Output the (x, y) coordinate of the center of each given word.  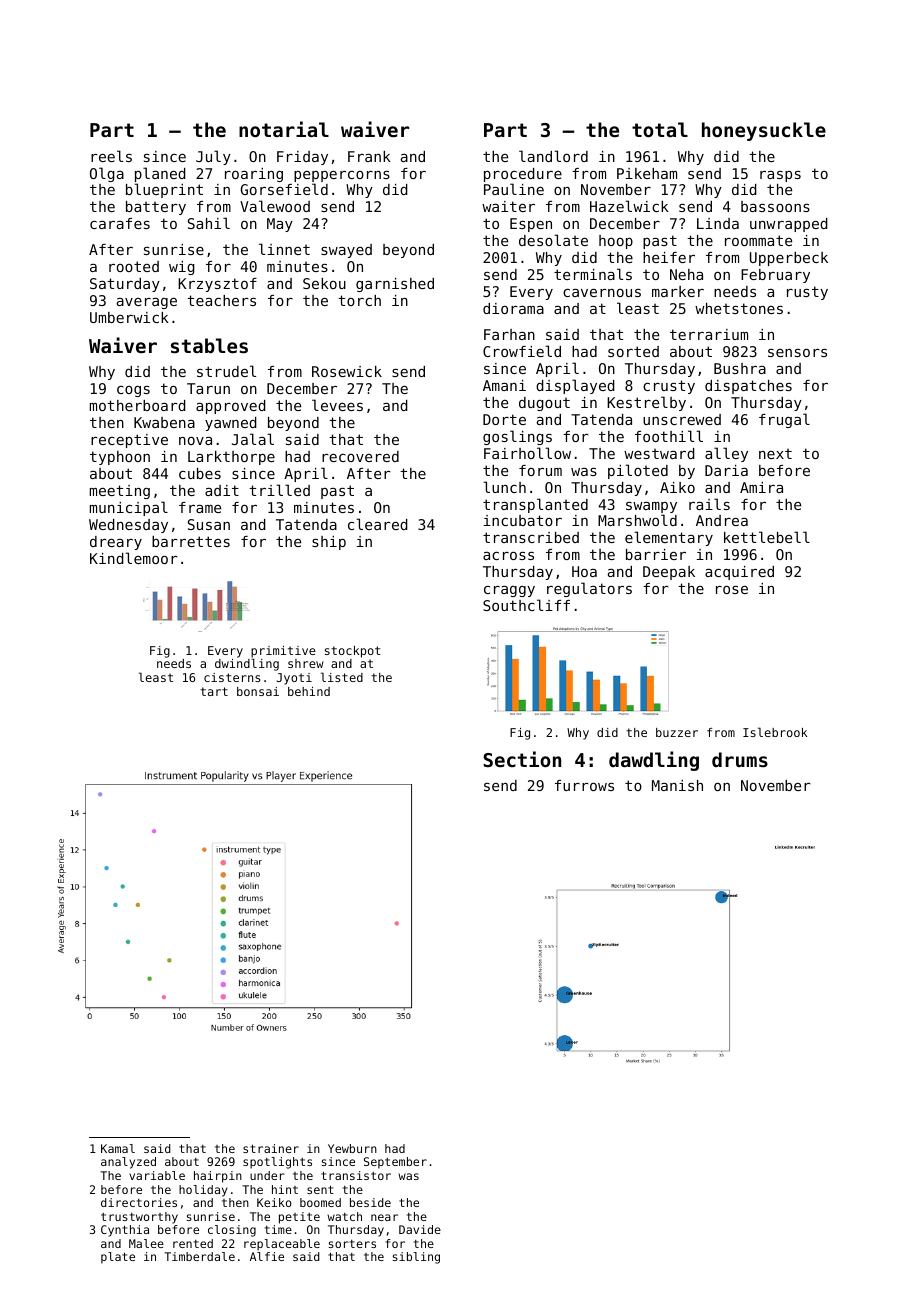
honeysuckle (764, 131)
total (660, 129)
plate (118, 1258)
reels (111, 156)
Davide (420, 1229)
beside (370, 1202)
